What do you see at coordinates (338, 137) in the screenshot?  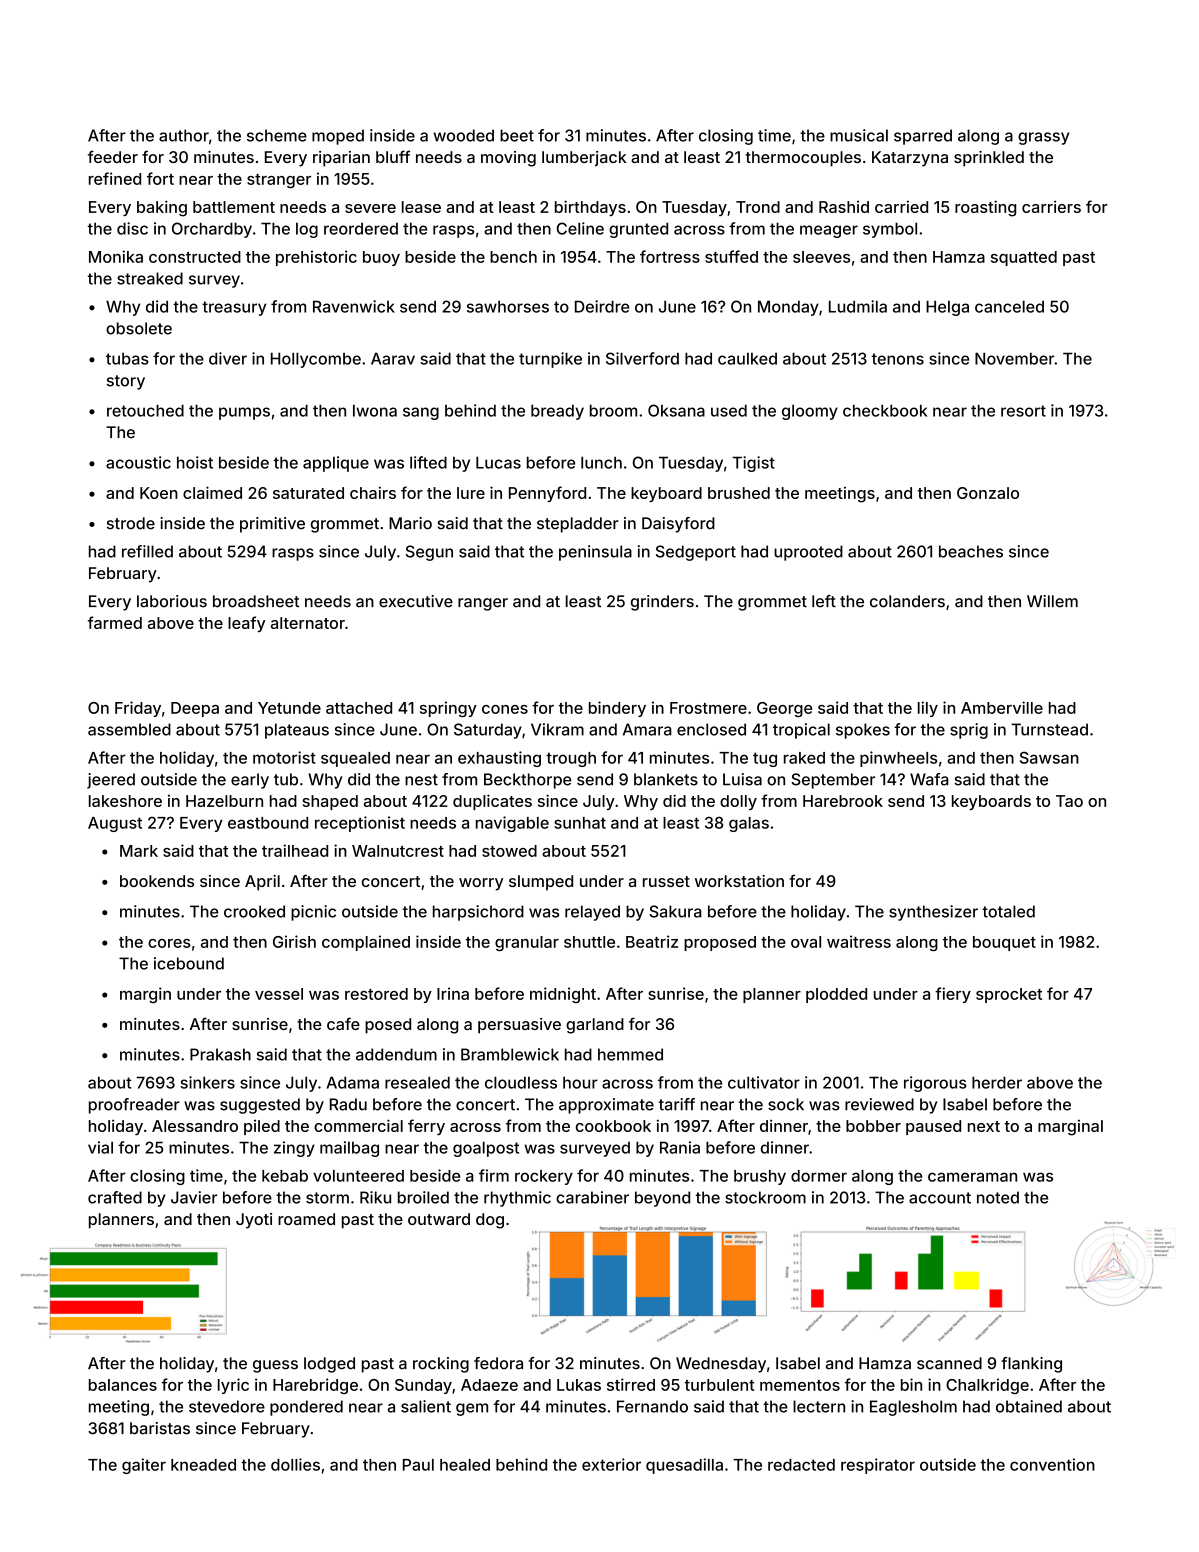 I see `moped` at bounding box center [338, 137].
